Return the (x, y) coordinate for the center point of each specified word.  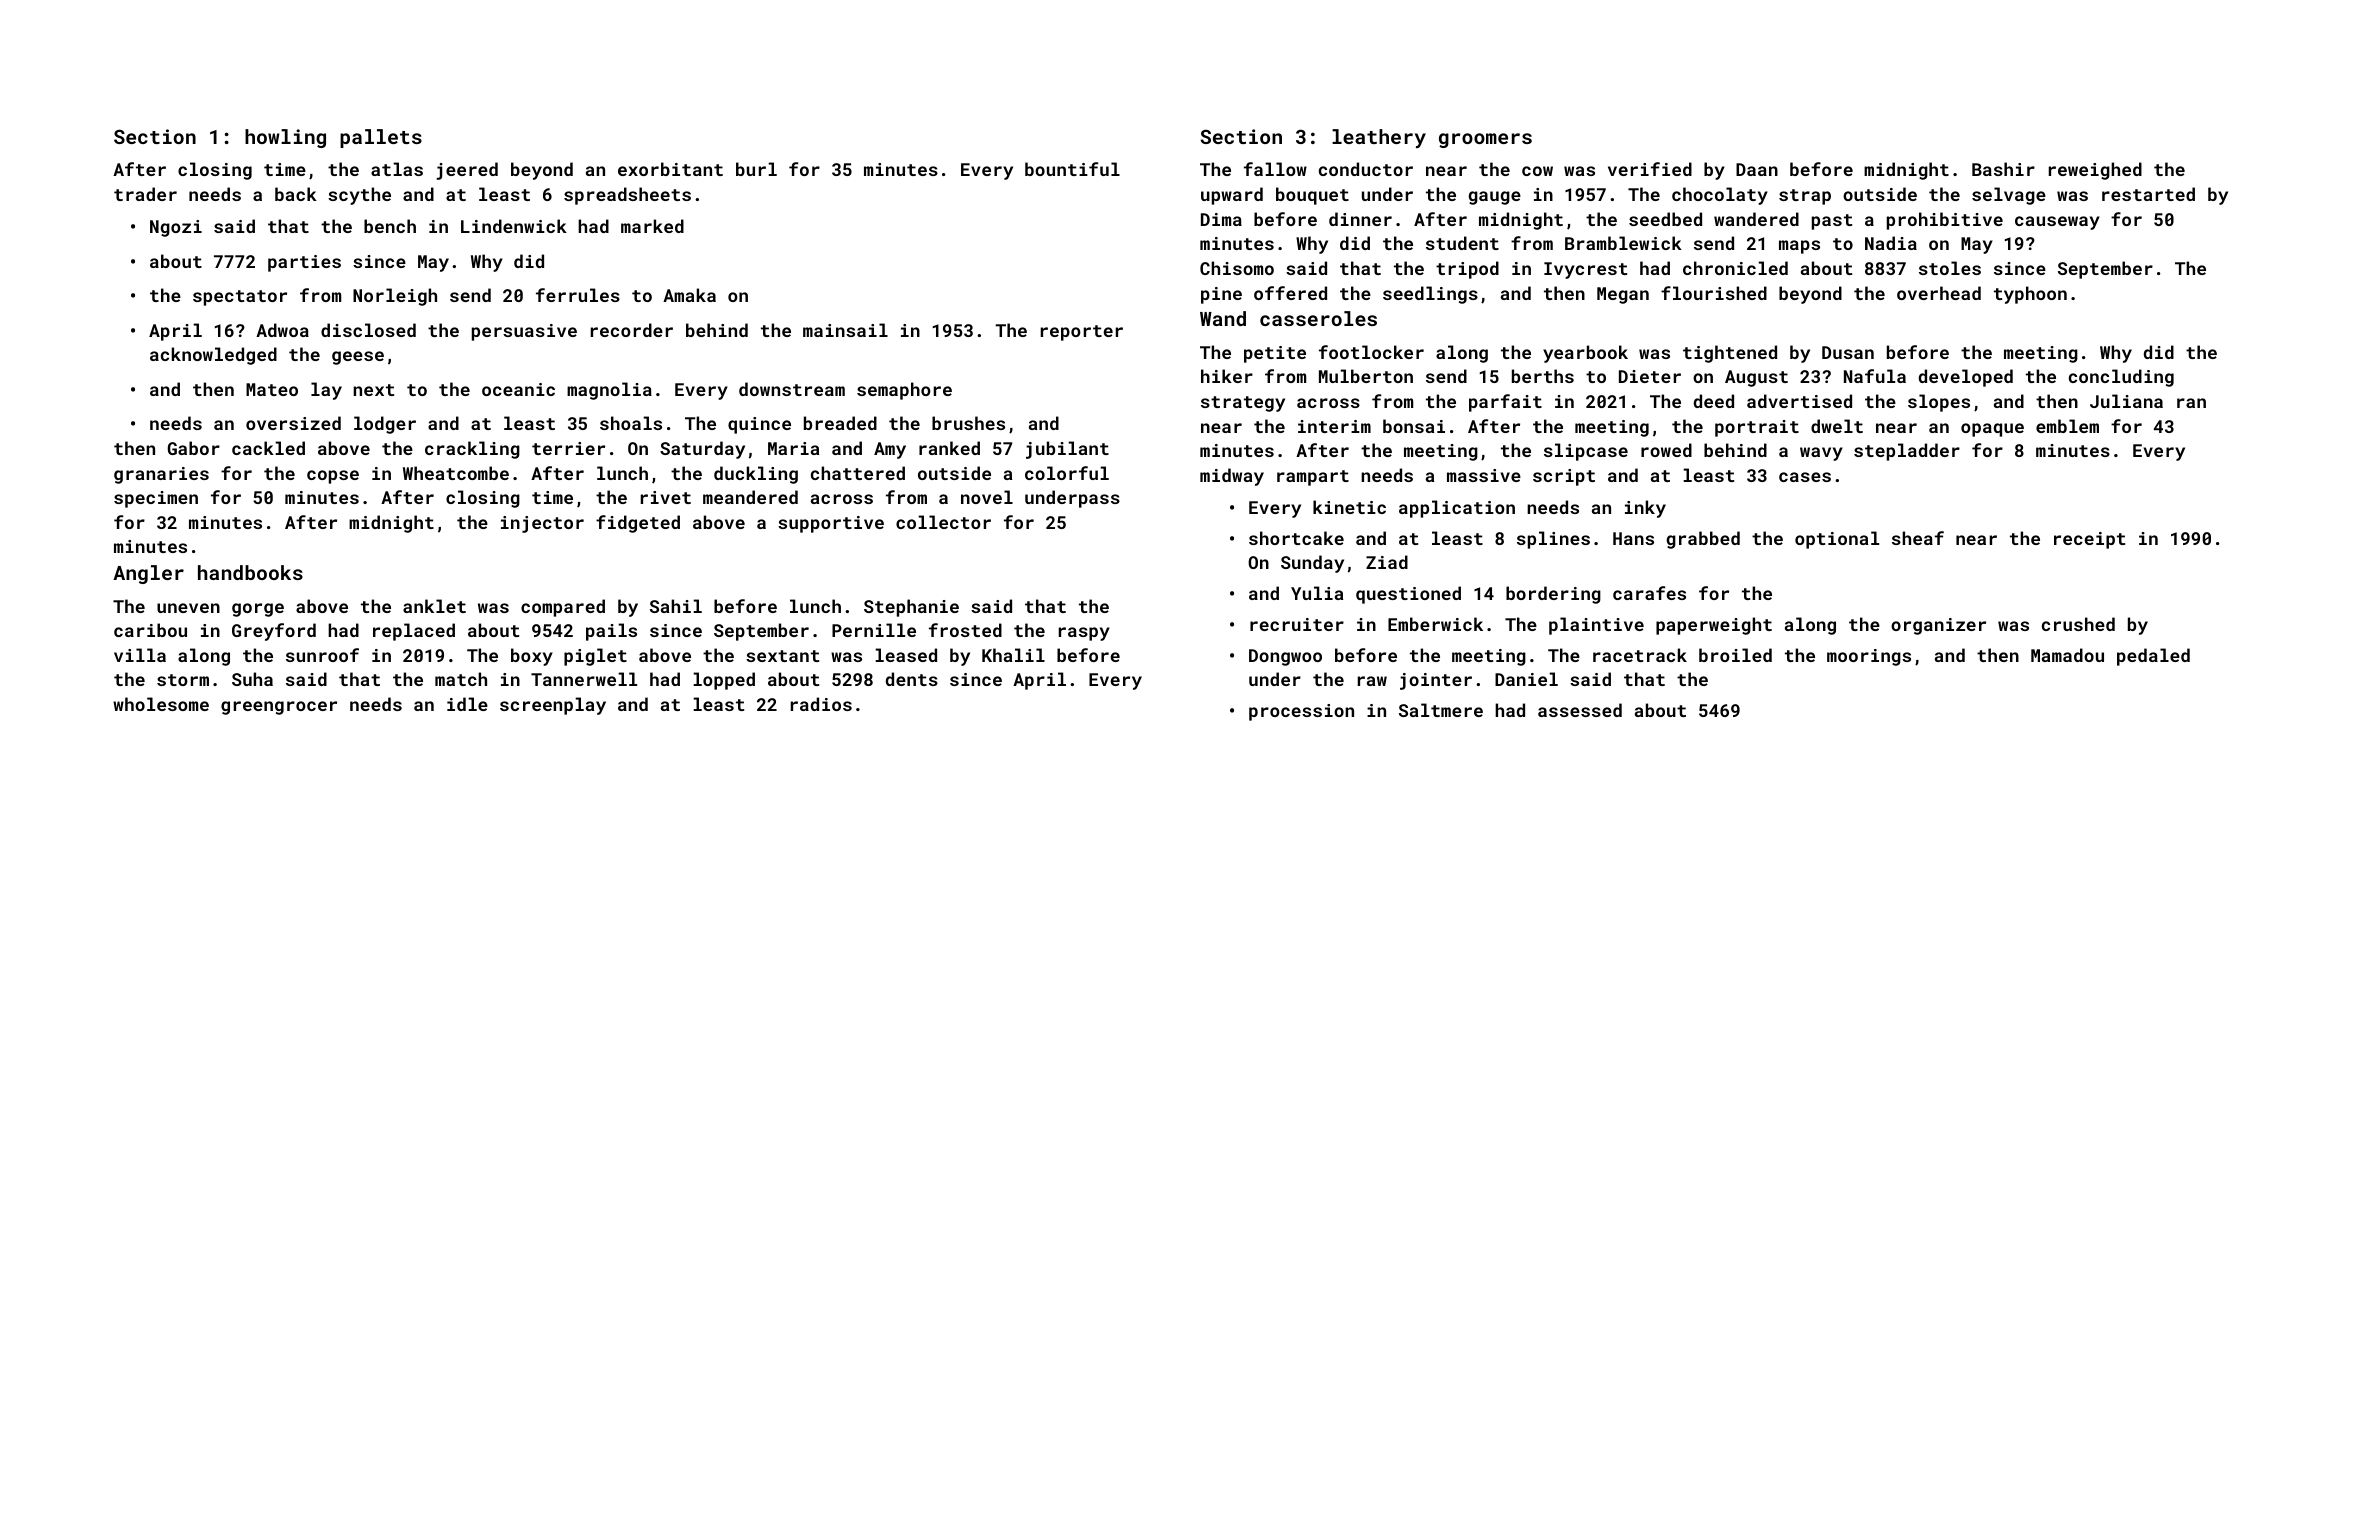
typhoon (2030, 295)
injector (542, 524)
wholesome (161, 704)
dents (912, 679)
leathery (1379, 138)
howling (285, 138)
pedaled (2153, 657)
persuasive (524, 332)
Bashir (2003, 169)
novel (987, 497)
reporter (1082, 333)
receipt (2089, 540)
